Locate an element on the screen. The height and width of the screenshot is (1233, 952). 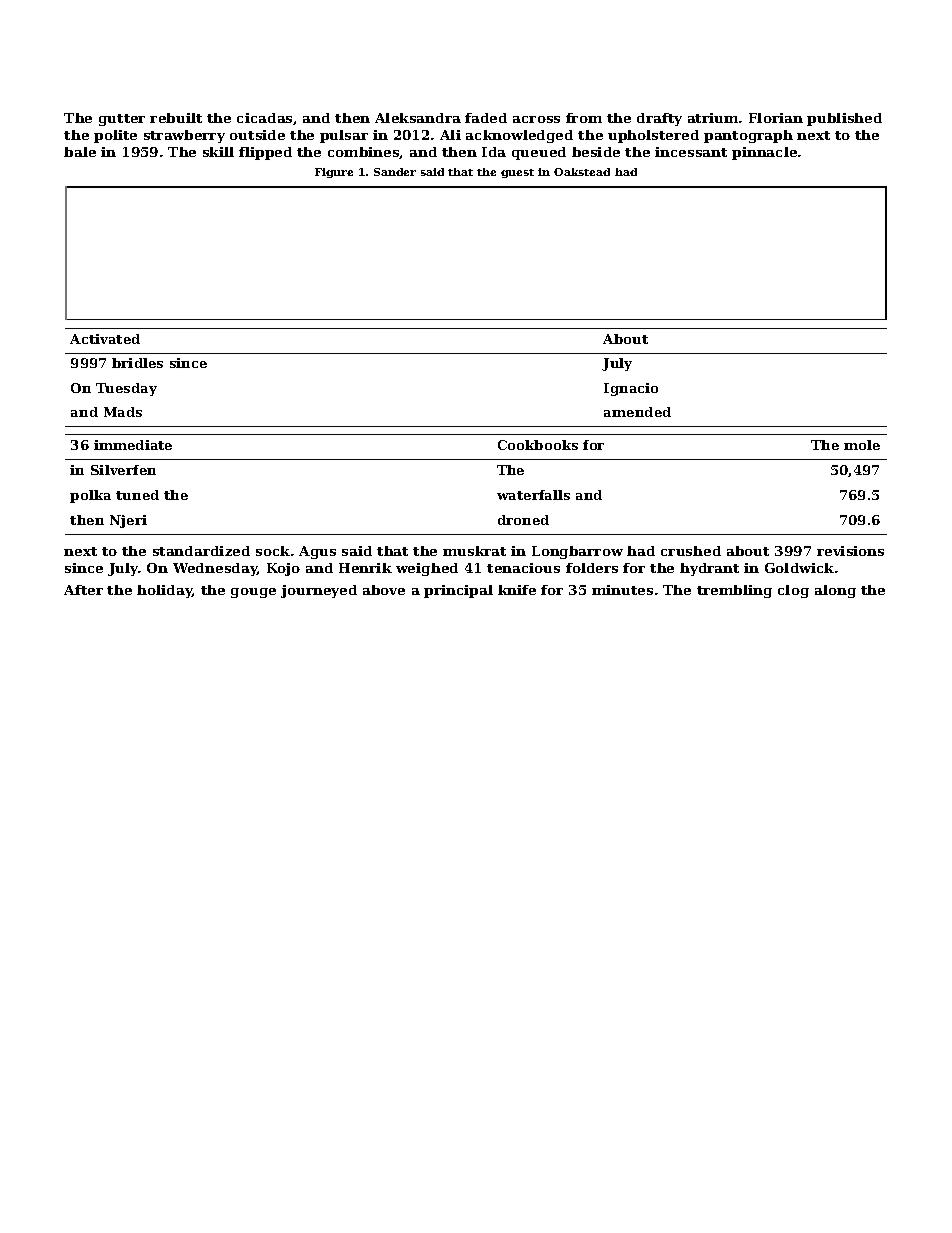
Ignacio is located at coordinates (631, 389).
